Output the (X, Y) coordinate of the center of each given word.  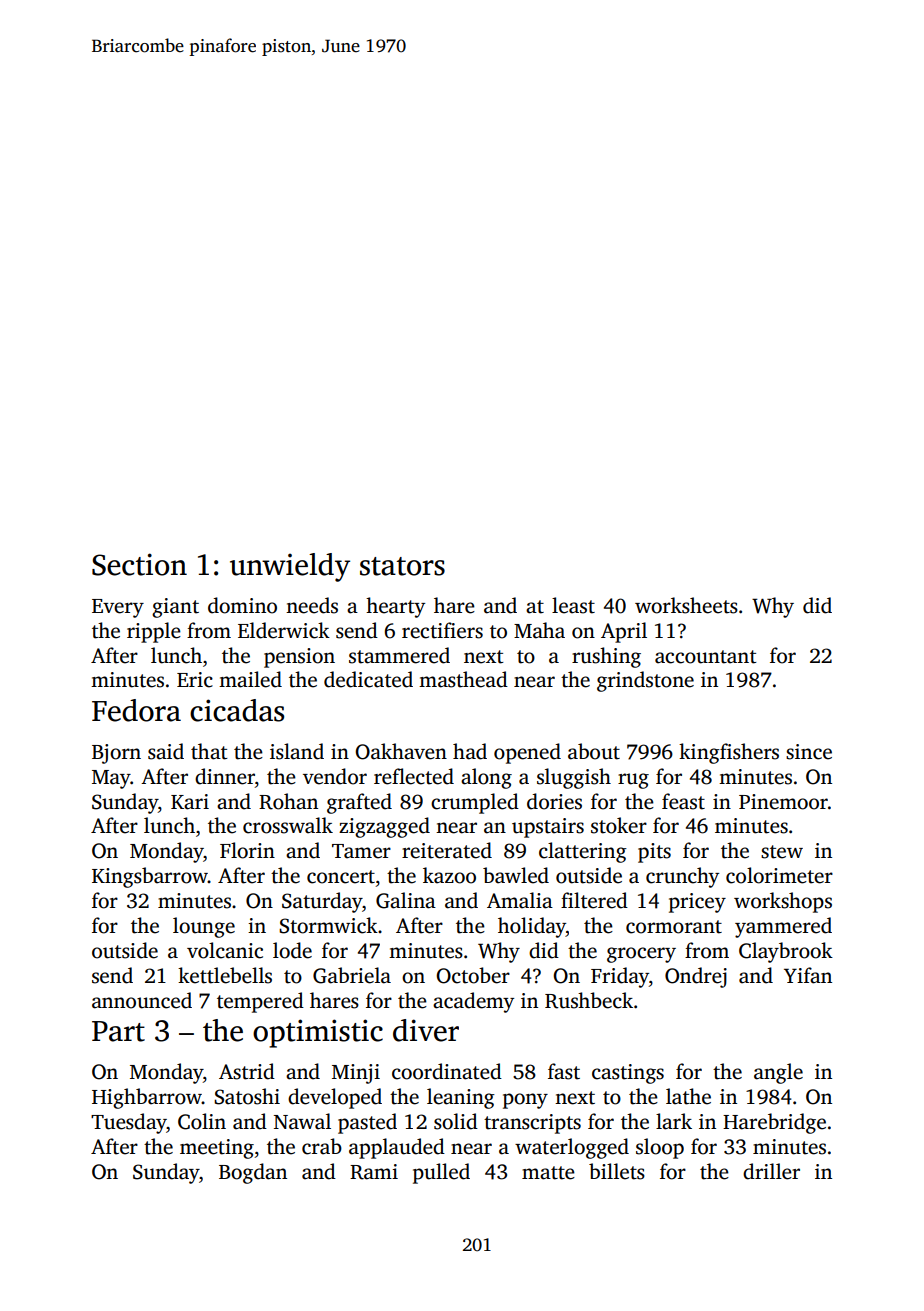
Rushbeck (589, 1000)
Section (139, 564)
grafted (359, 803)
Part (118, 1031)
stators (402, 566)
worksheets (686, 605)
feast (683, 801)
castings (628, 1074)
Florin (247, 850)
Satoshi (247, 1096)
